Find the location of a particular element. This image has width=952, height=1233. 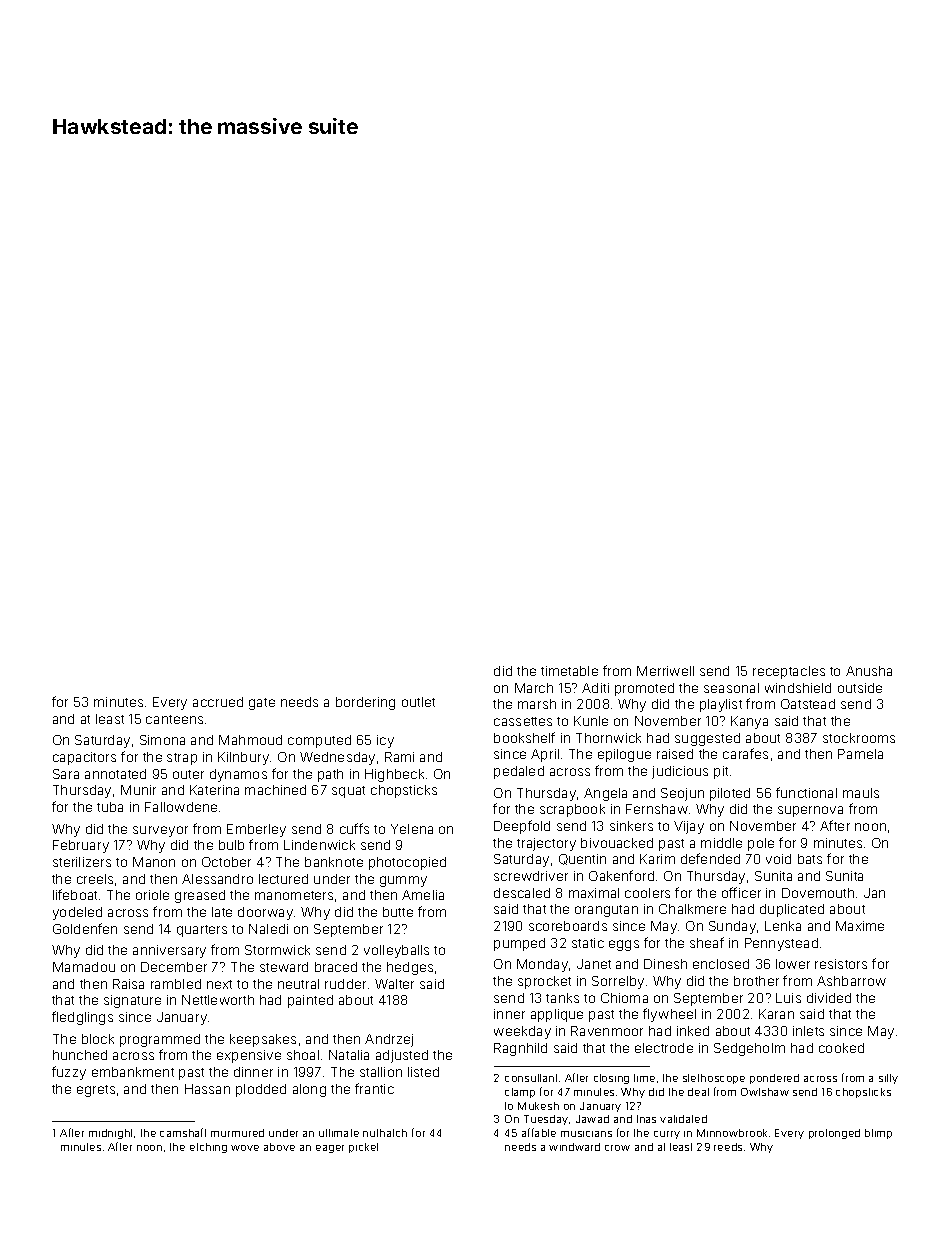

pole is located at coordinates (761, 844).
